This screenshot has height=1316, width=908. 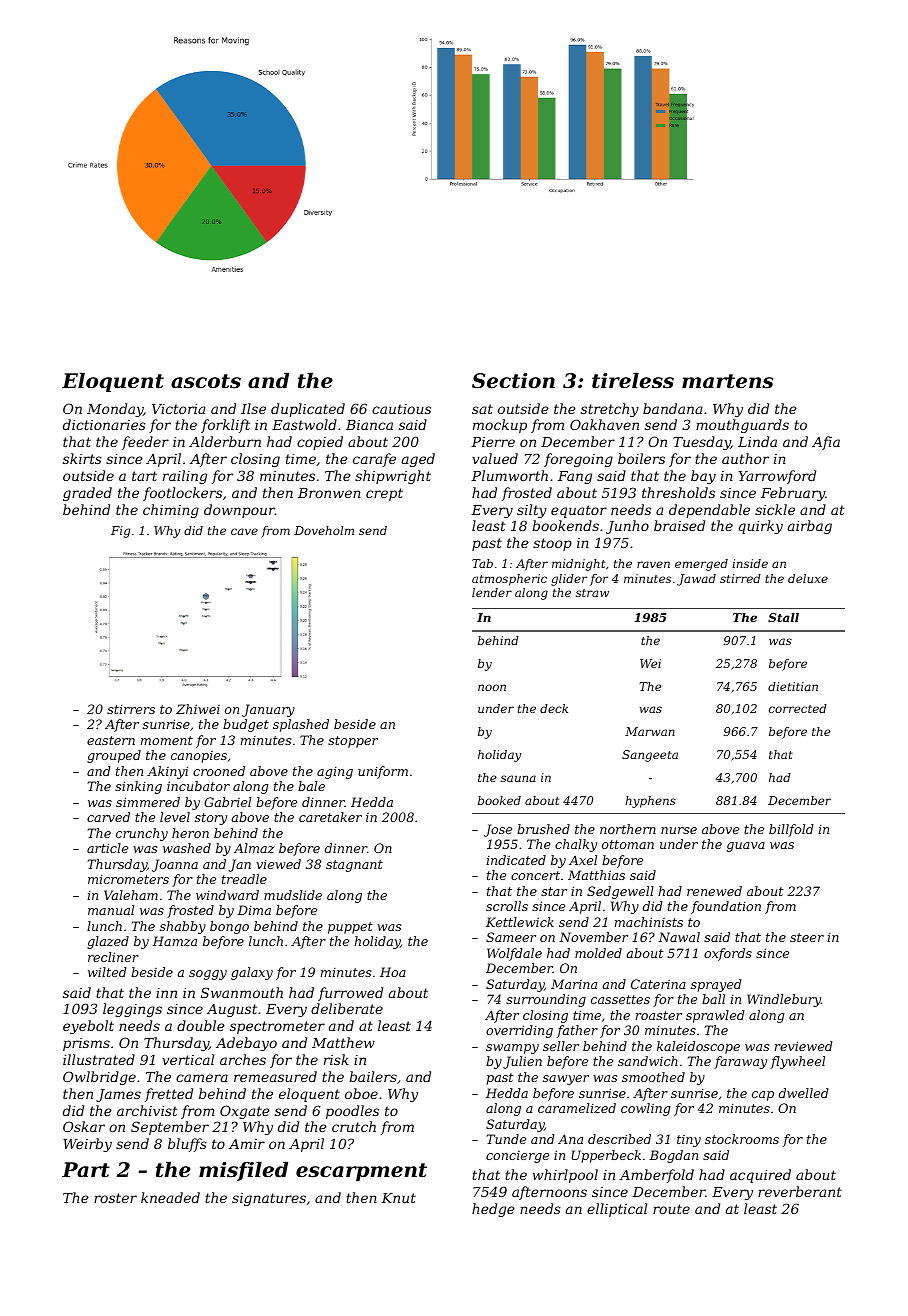 What do you see at coordinates (727, 381) in the screenshot?
I see `martens` at bounding box center [727, 381].
